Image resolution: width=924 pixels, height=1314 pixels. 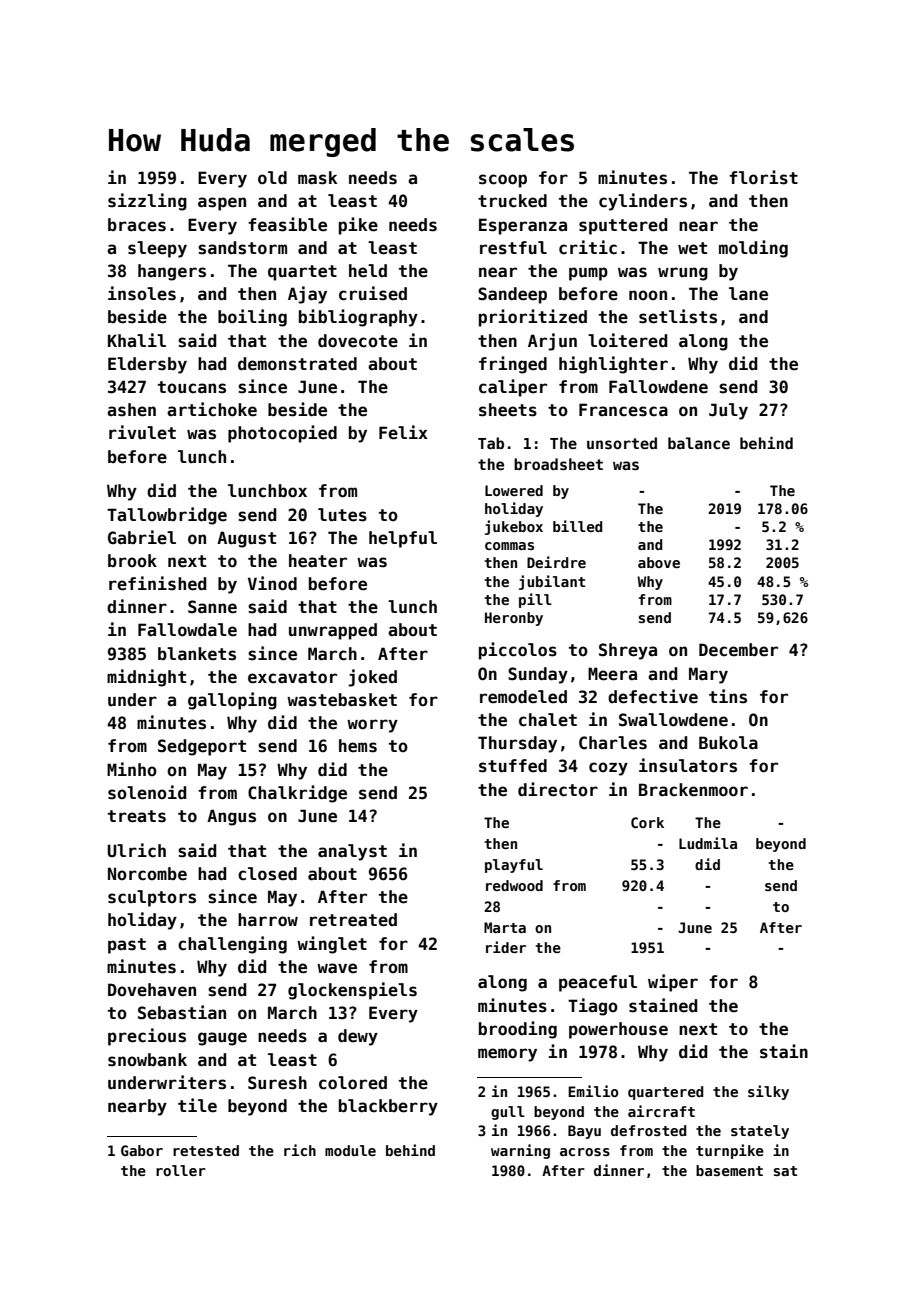 What do you see at coordinates (763, 177) in the image?
I see `florist` at bounding box center [763, 177].
